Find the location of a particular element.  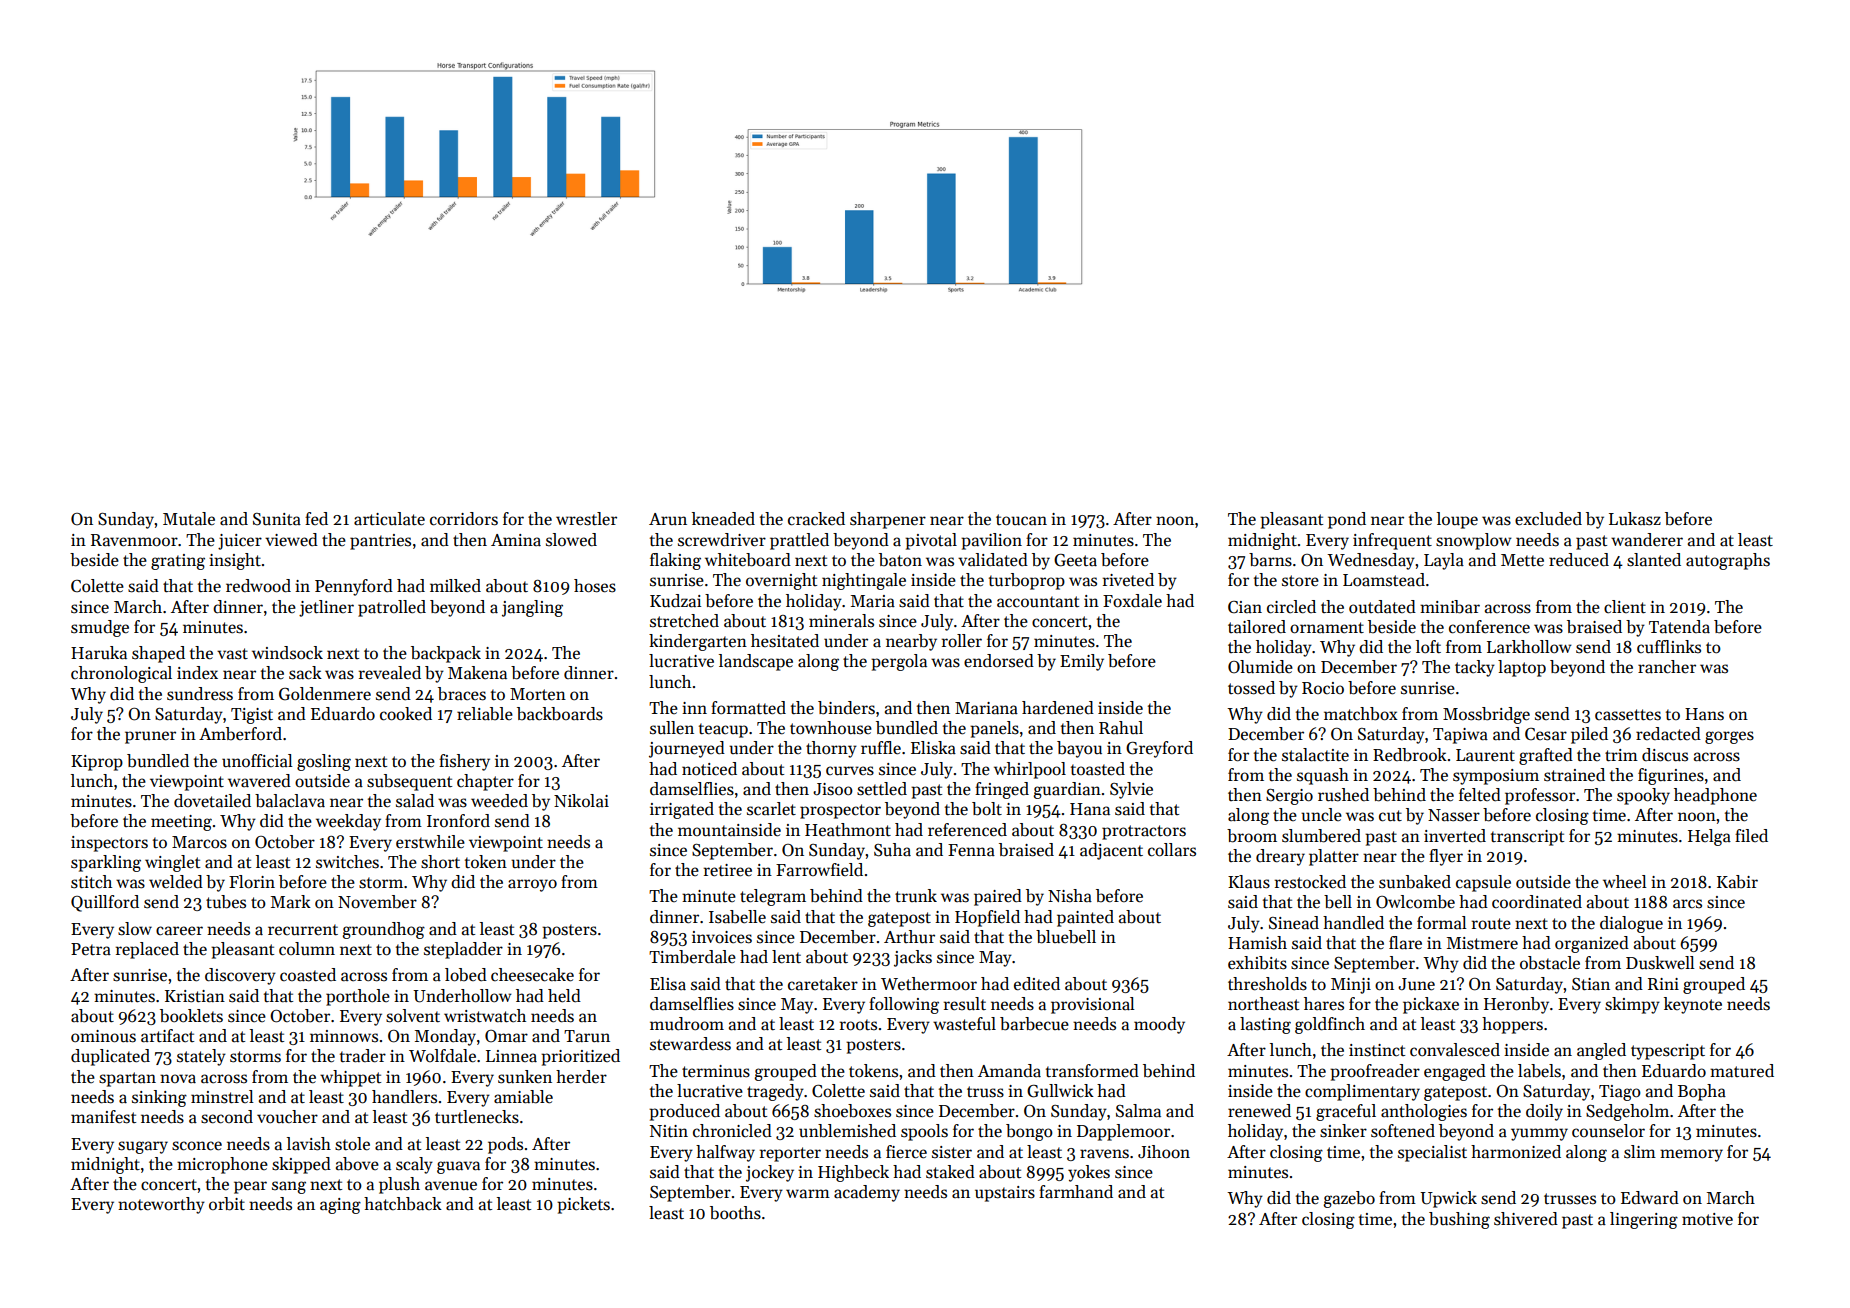

corridors is located at coordinates (464, 519).
